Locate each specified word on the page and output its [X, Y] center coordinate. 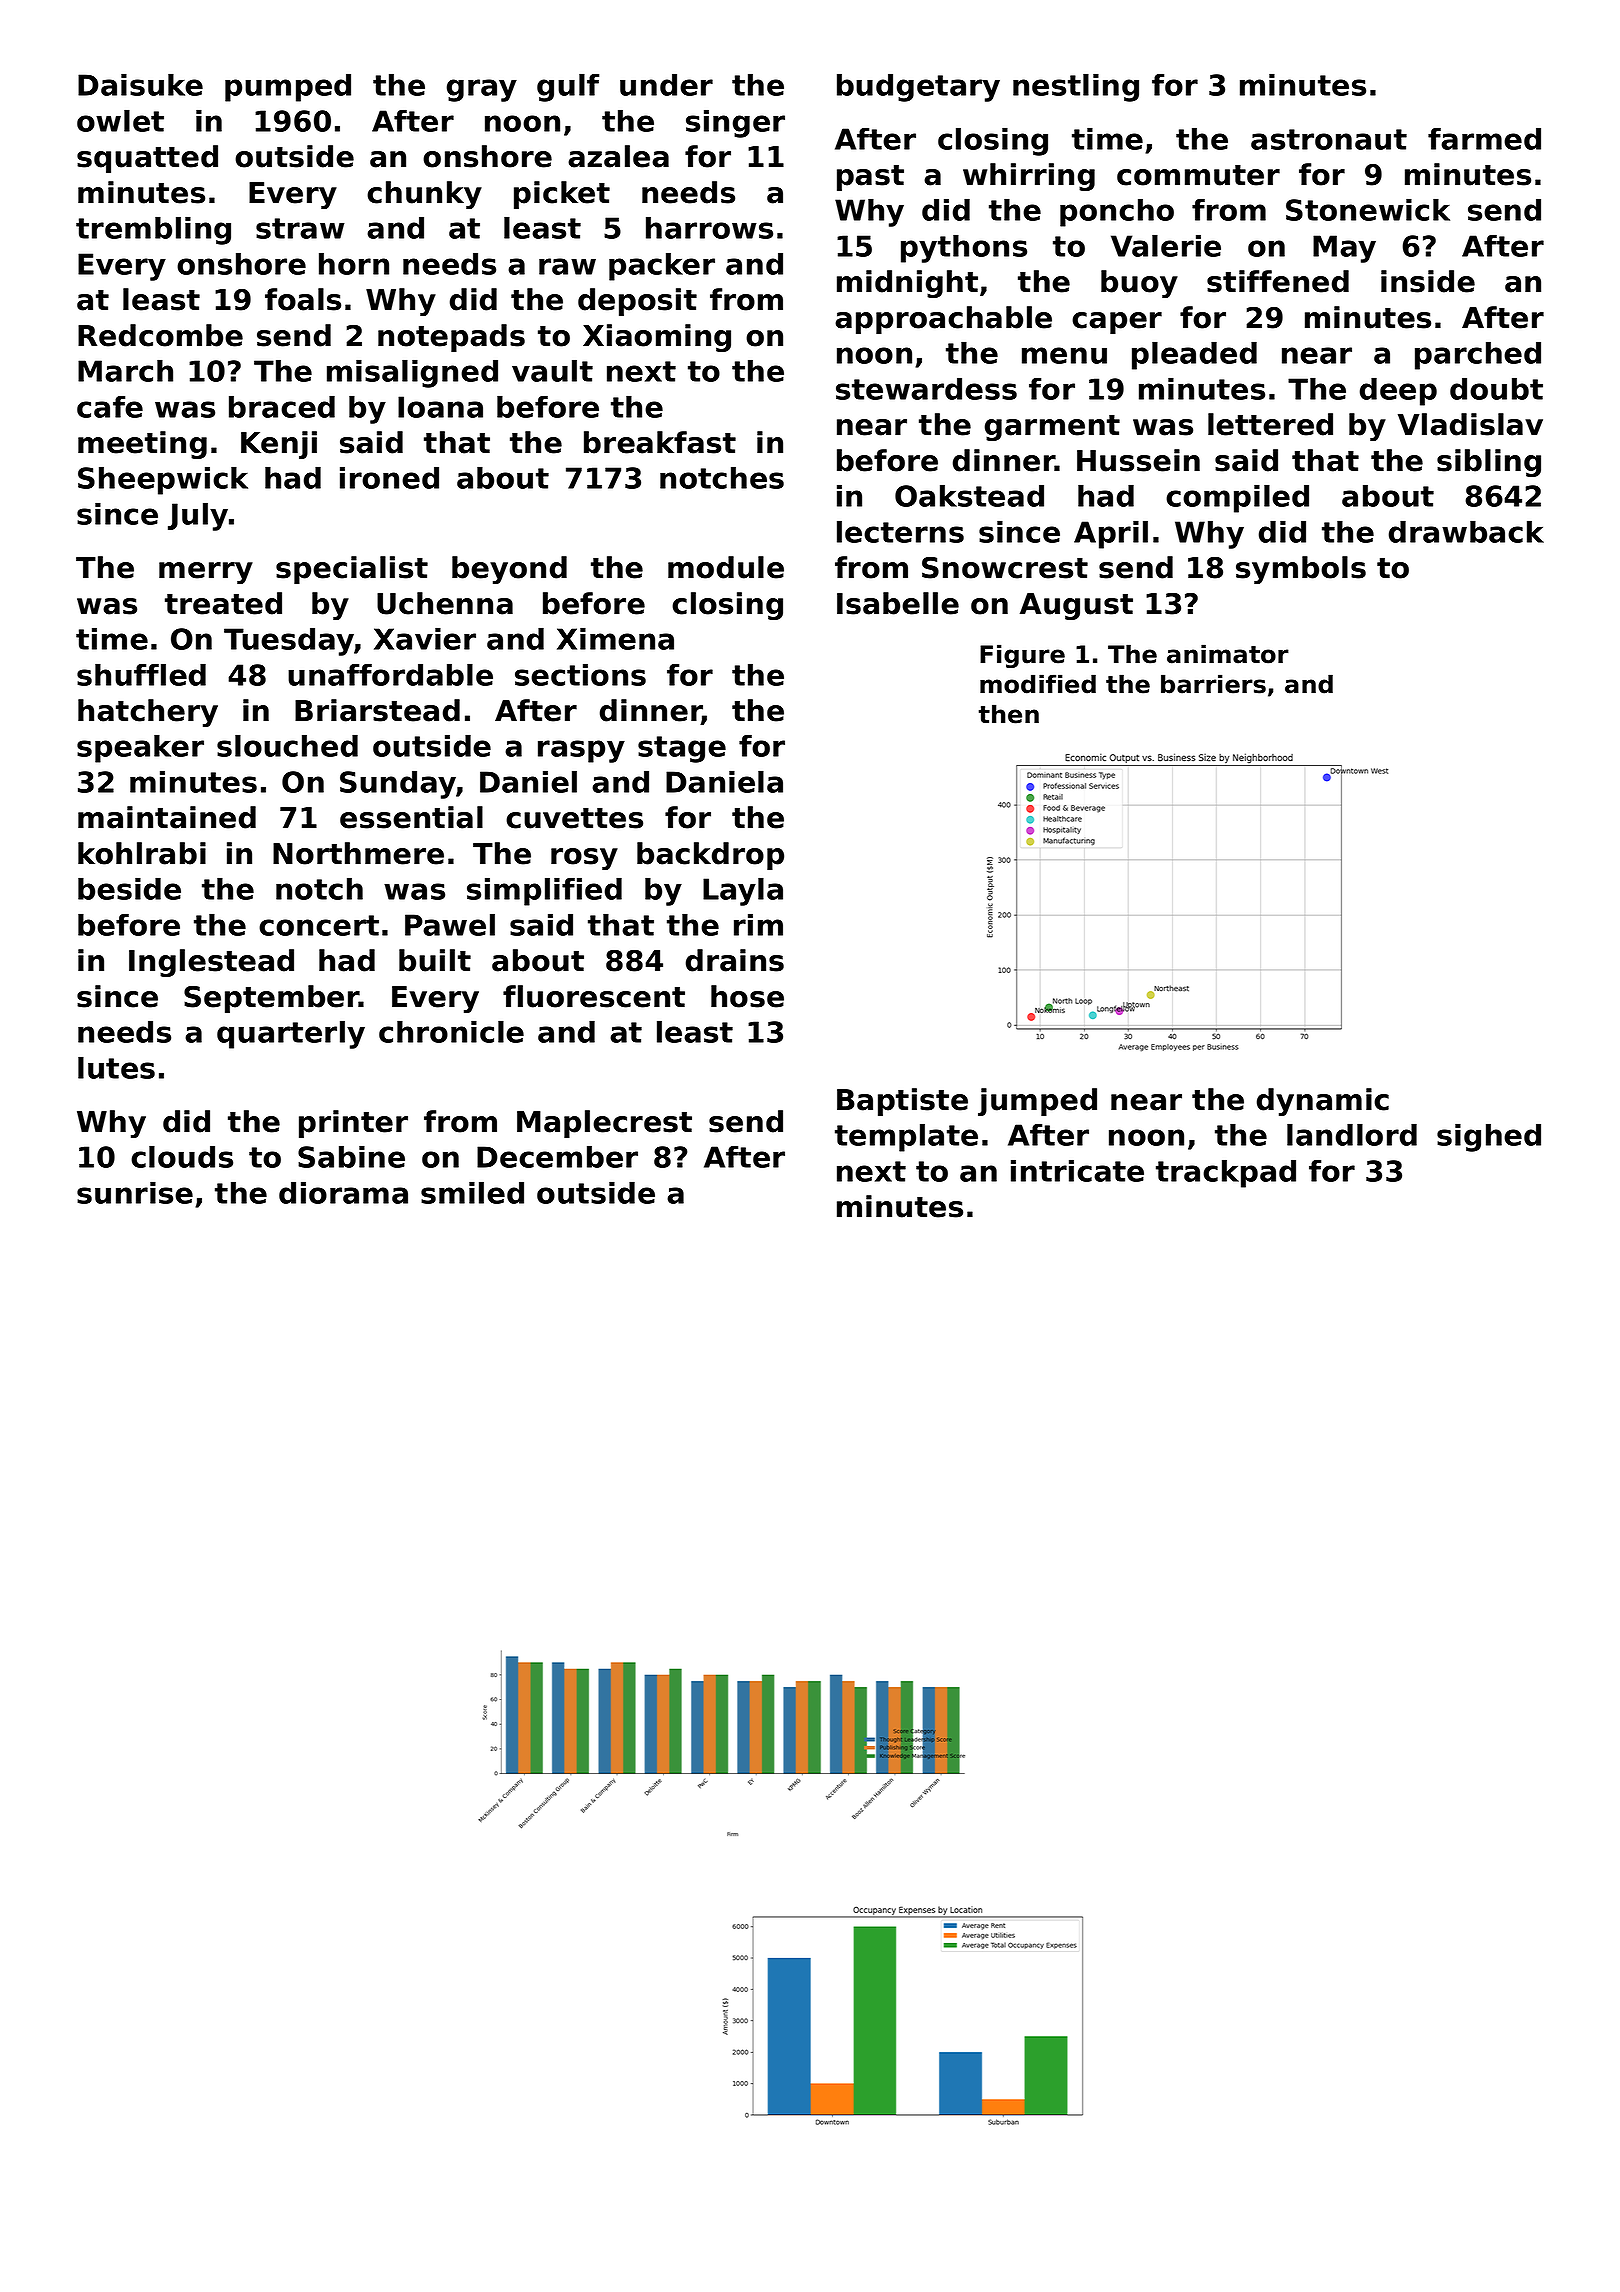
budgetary [918, 87]
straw [300, 228]
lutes [116, 1067]
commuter [1198, 175]
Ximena [615, 638]
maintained [167, 817]
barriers [1213, 684]
